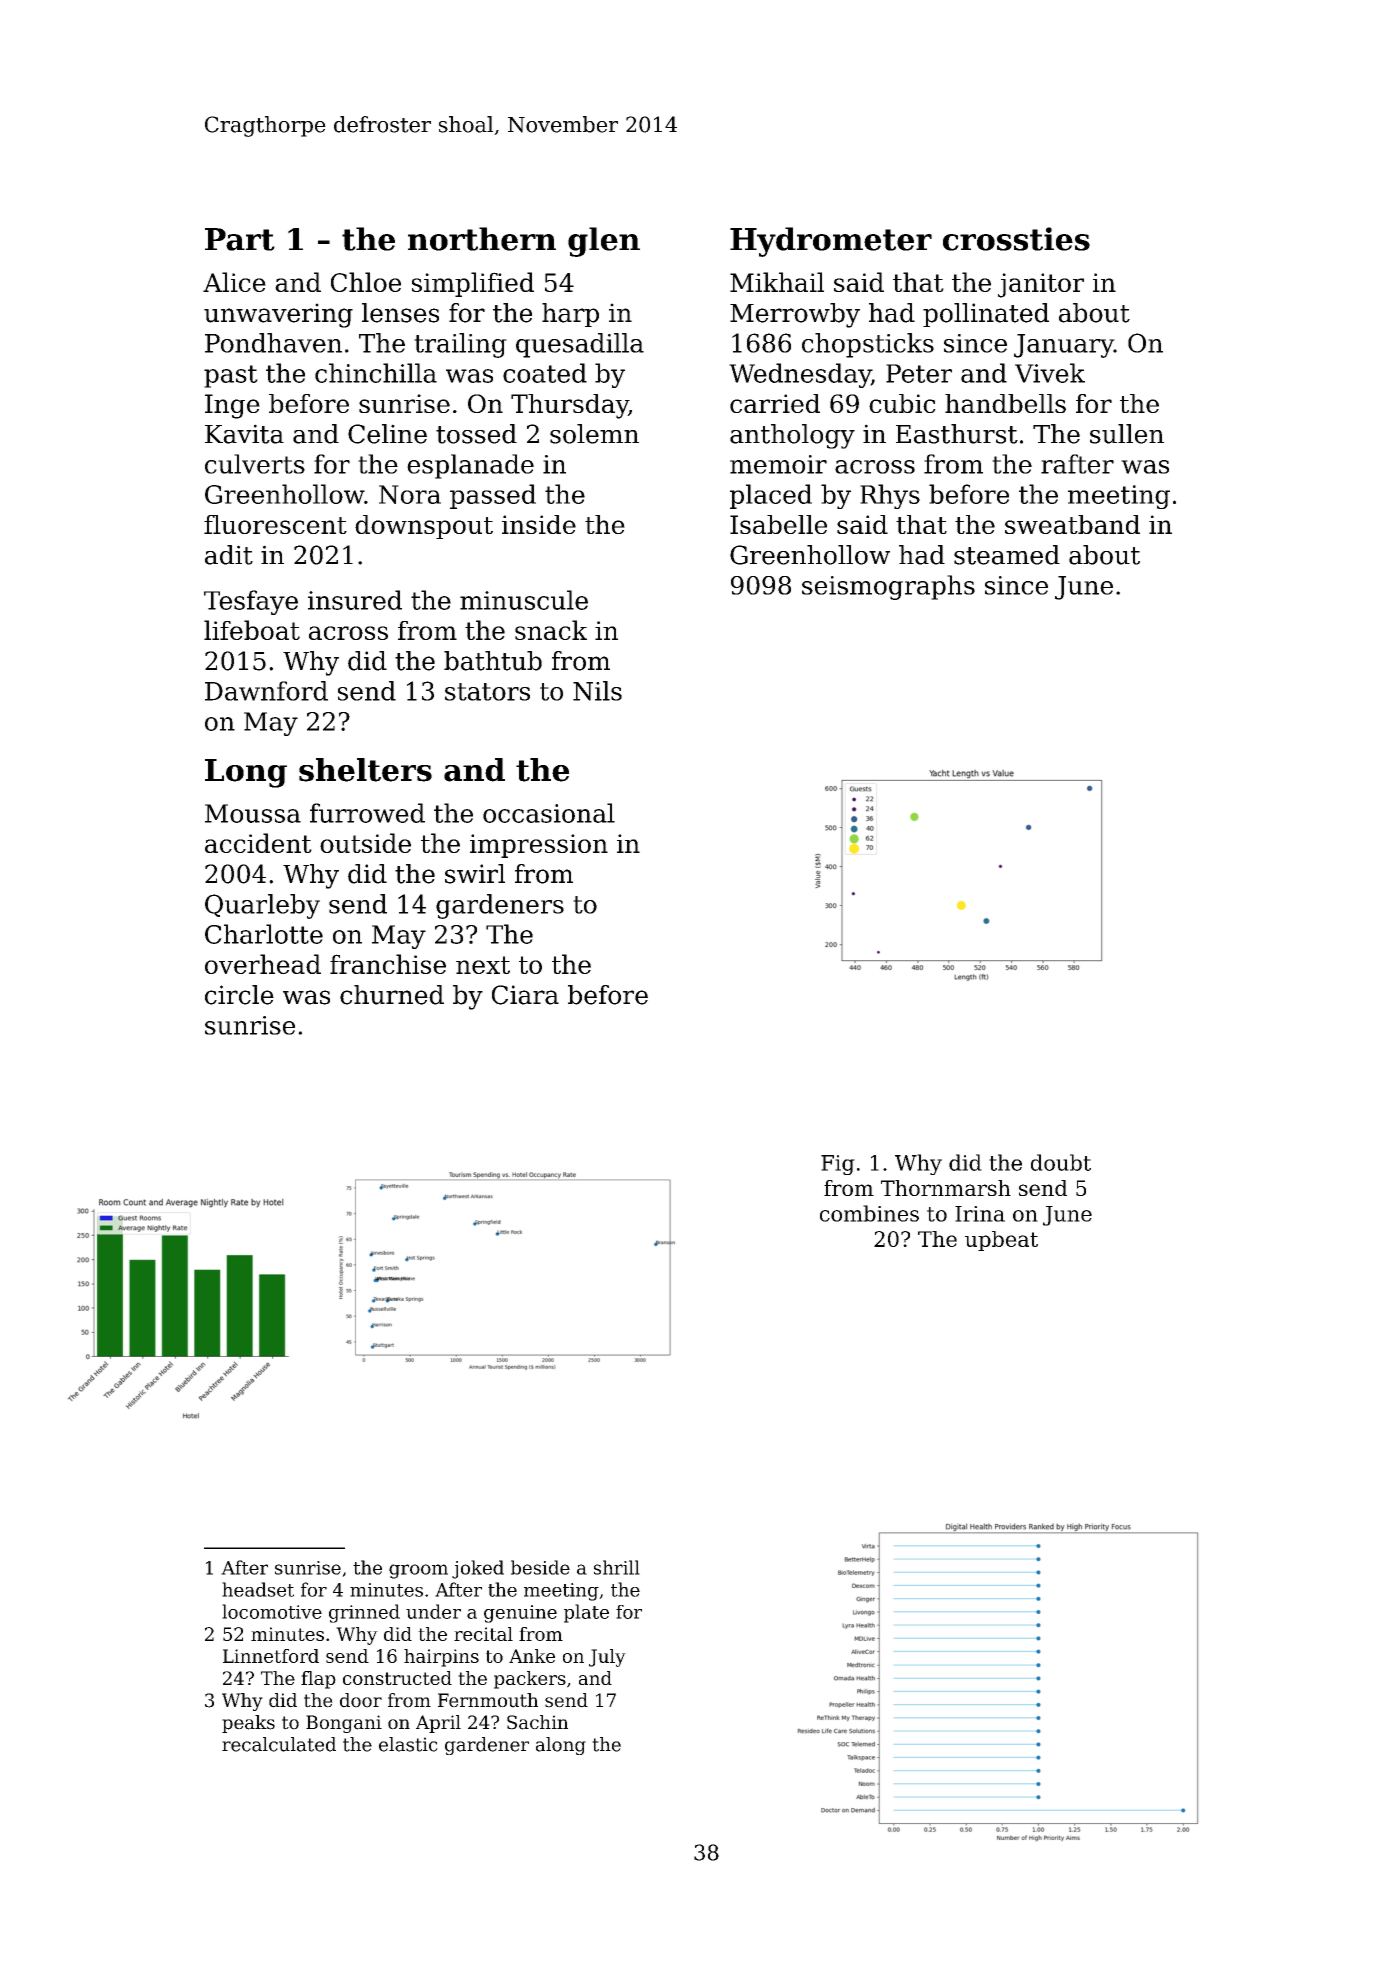 This screenshot has width=1386, height=1969. I want to click on doubt, so click(1061, 1162).
